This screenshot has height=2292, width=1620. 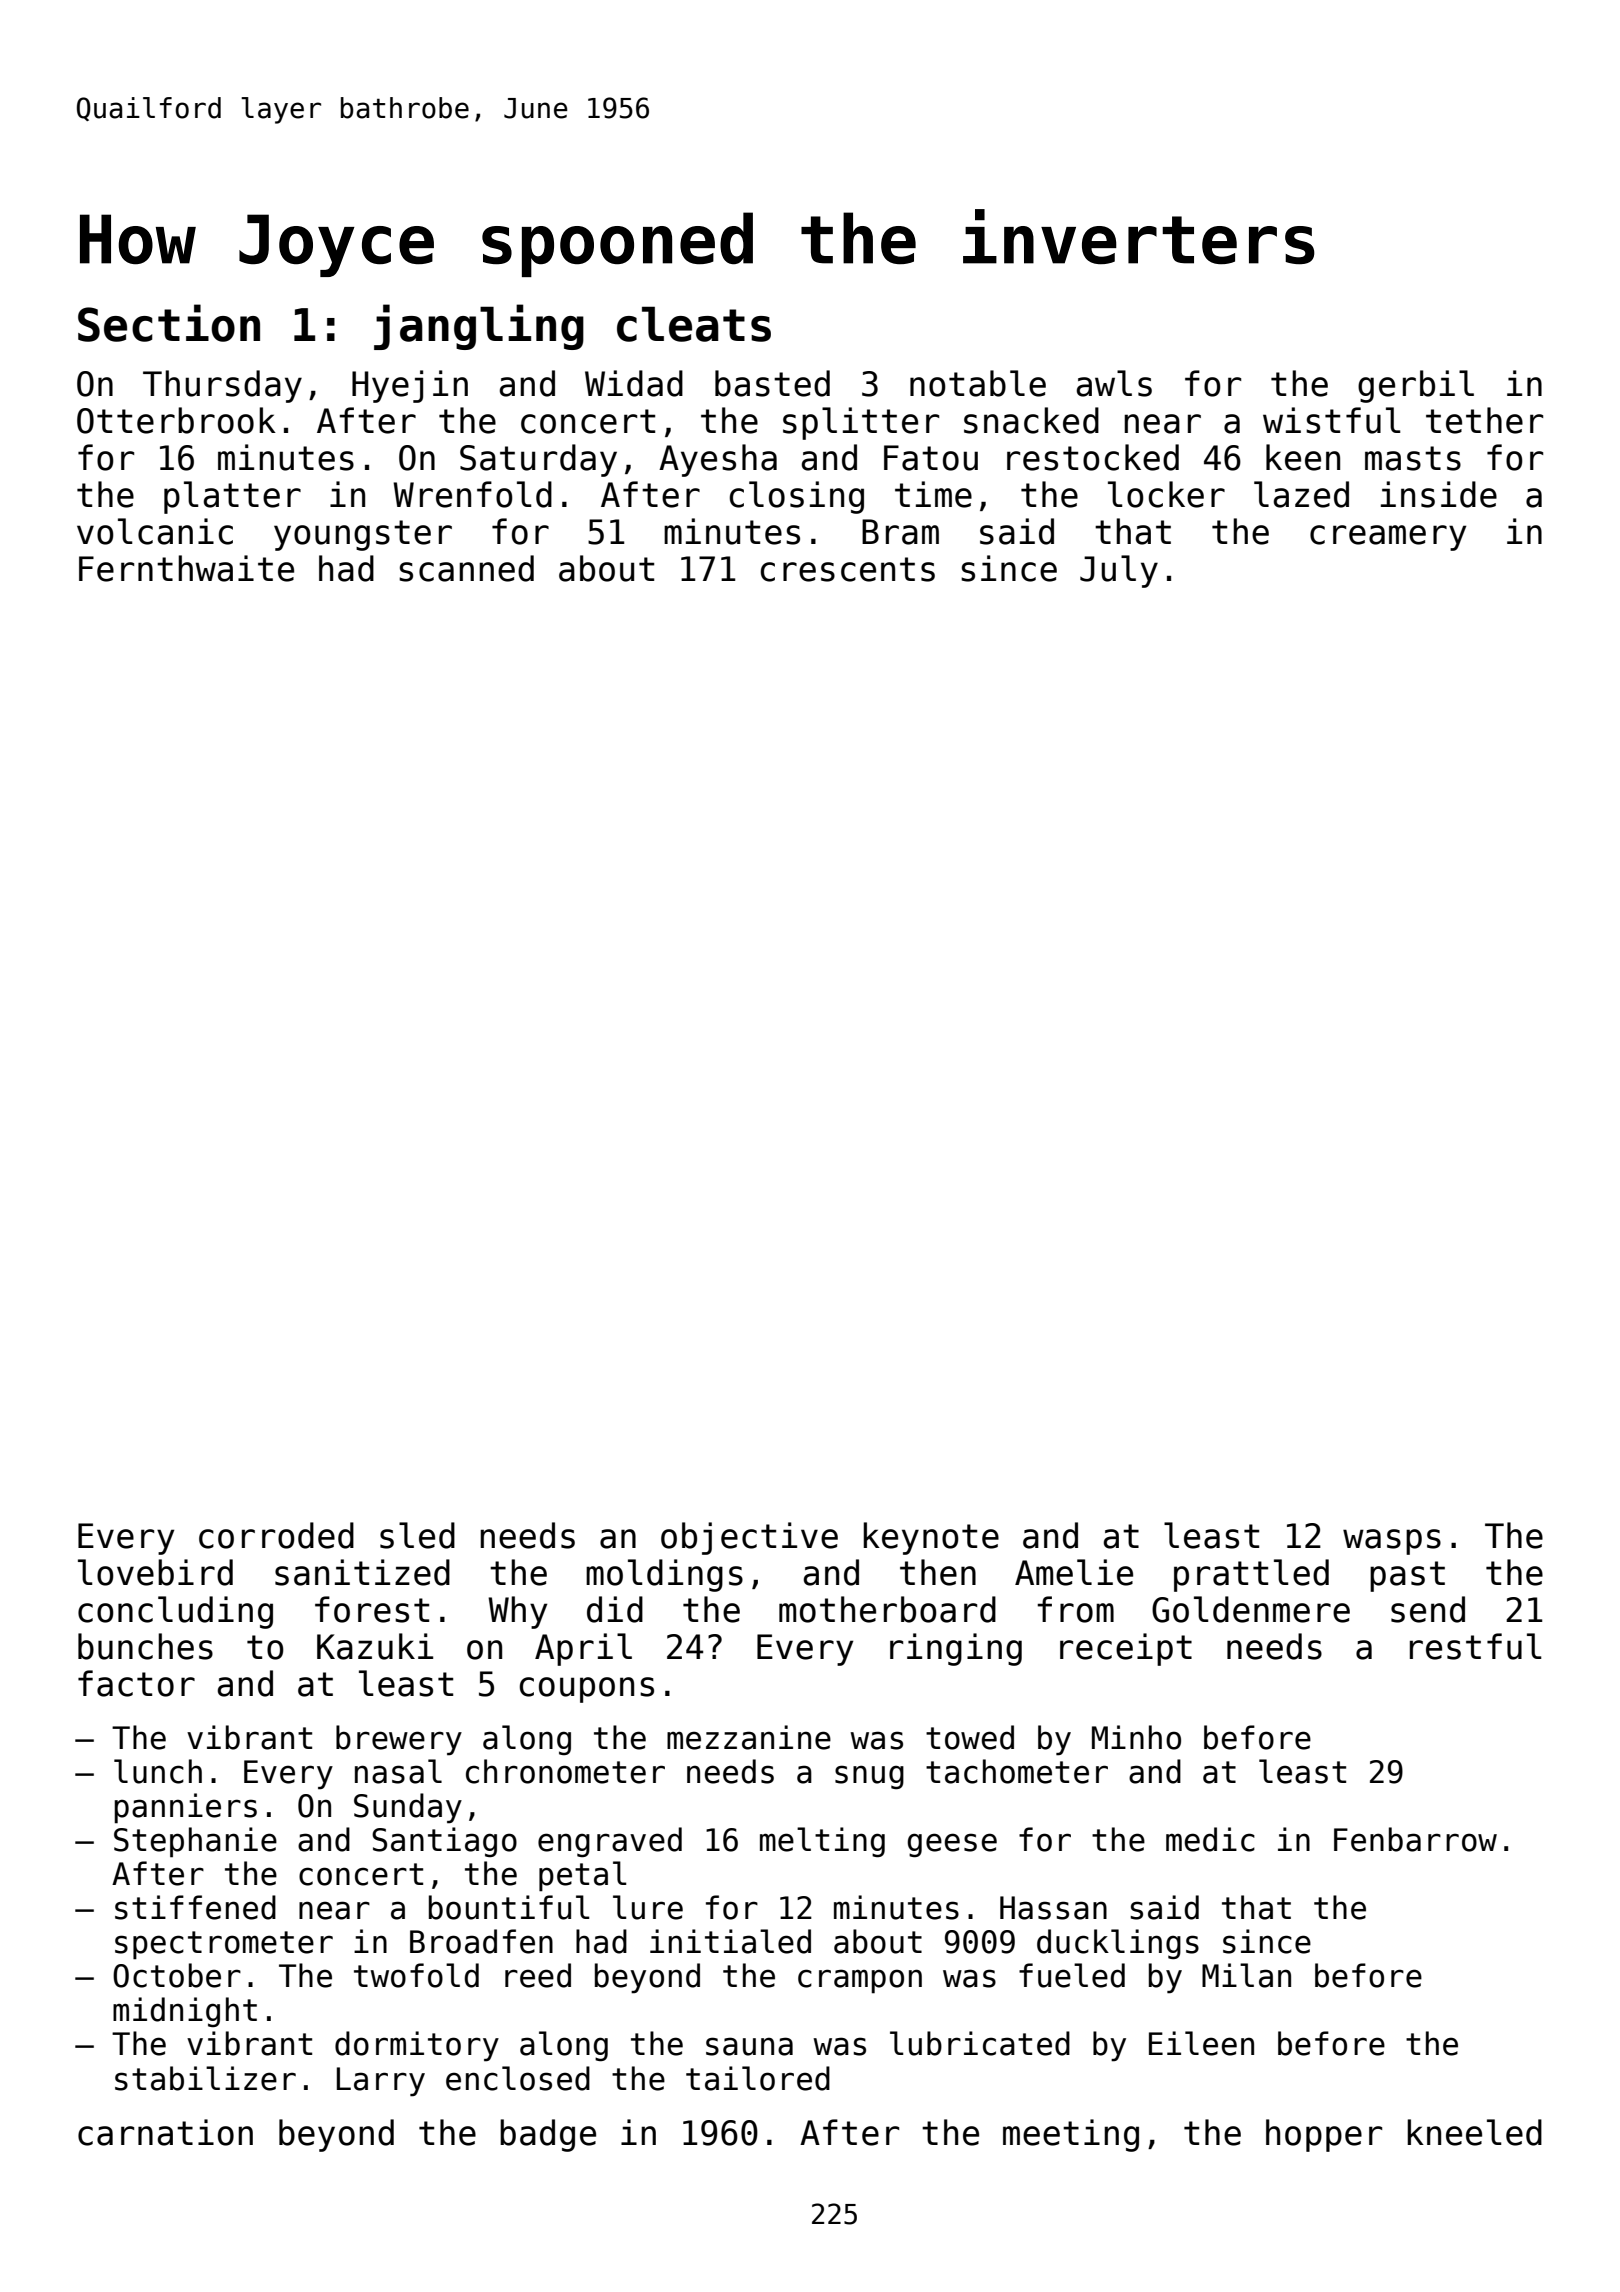 What do you see at coordinates (1416, 386) in the screenshot?
I see `gerbil` at bounding box center [1416, 386].
